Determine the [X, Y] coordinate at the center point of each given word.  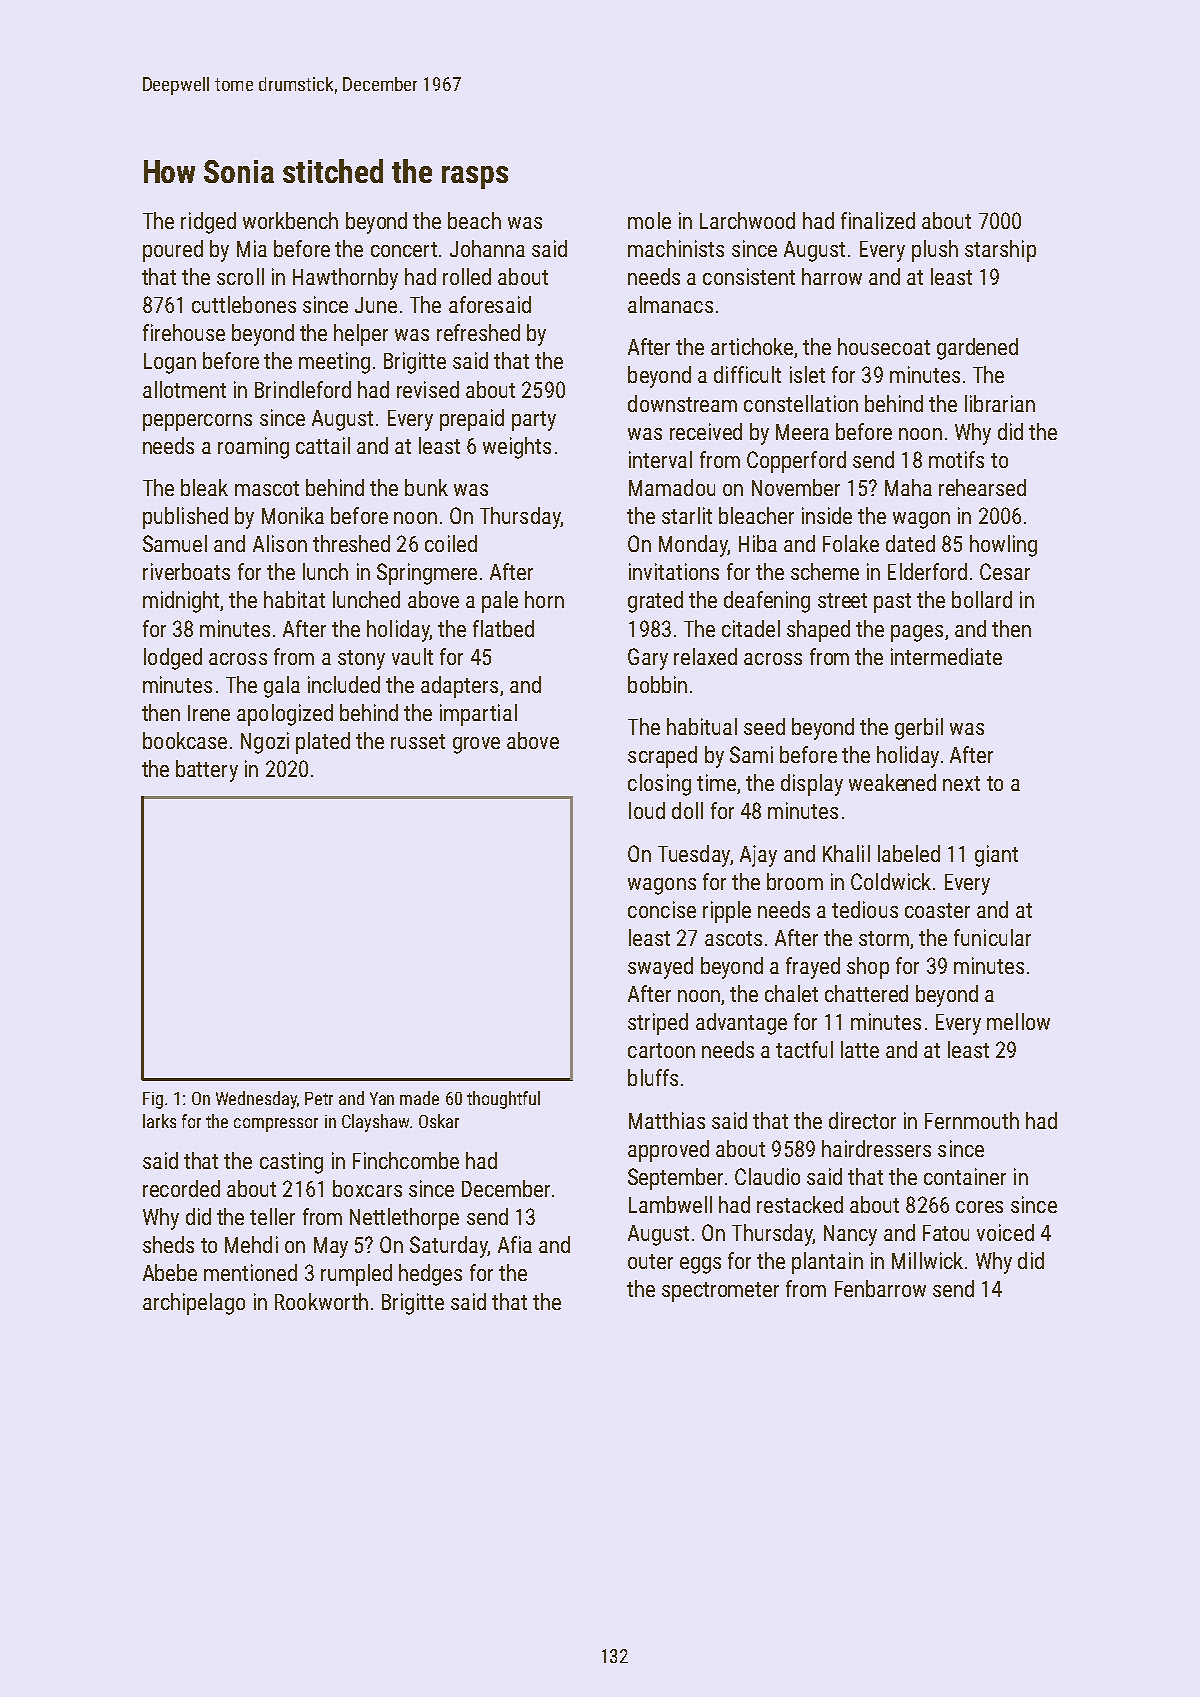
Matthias [667, 1120]
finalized [878, 220]
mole [649, 220]
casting [291, 1163]
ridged [208, 223]
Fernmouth [972, 1120]
